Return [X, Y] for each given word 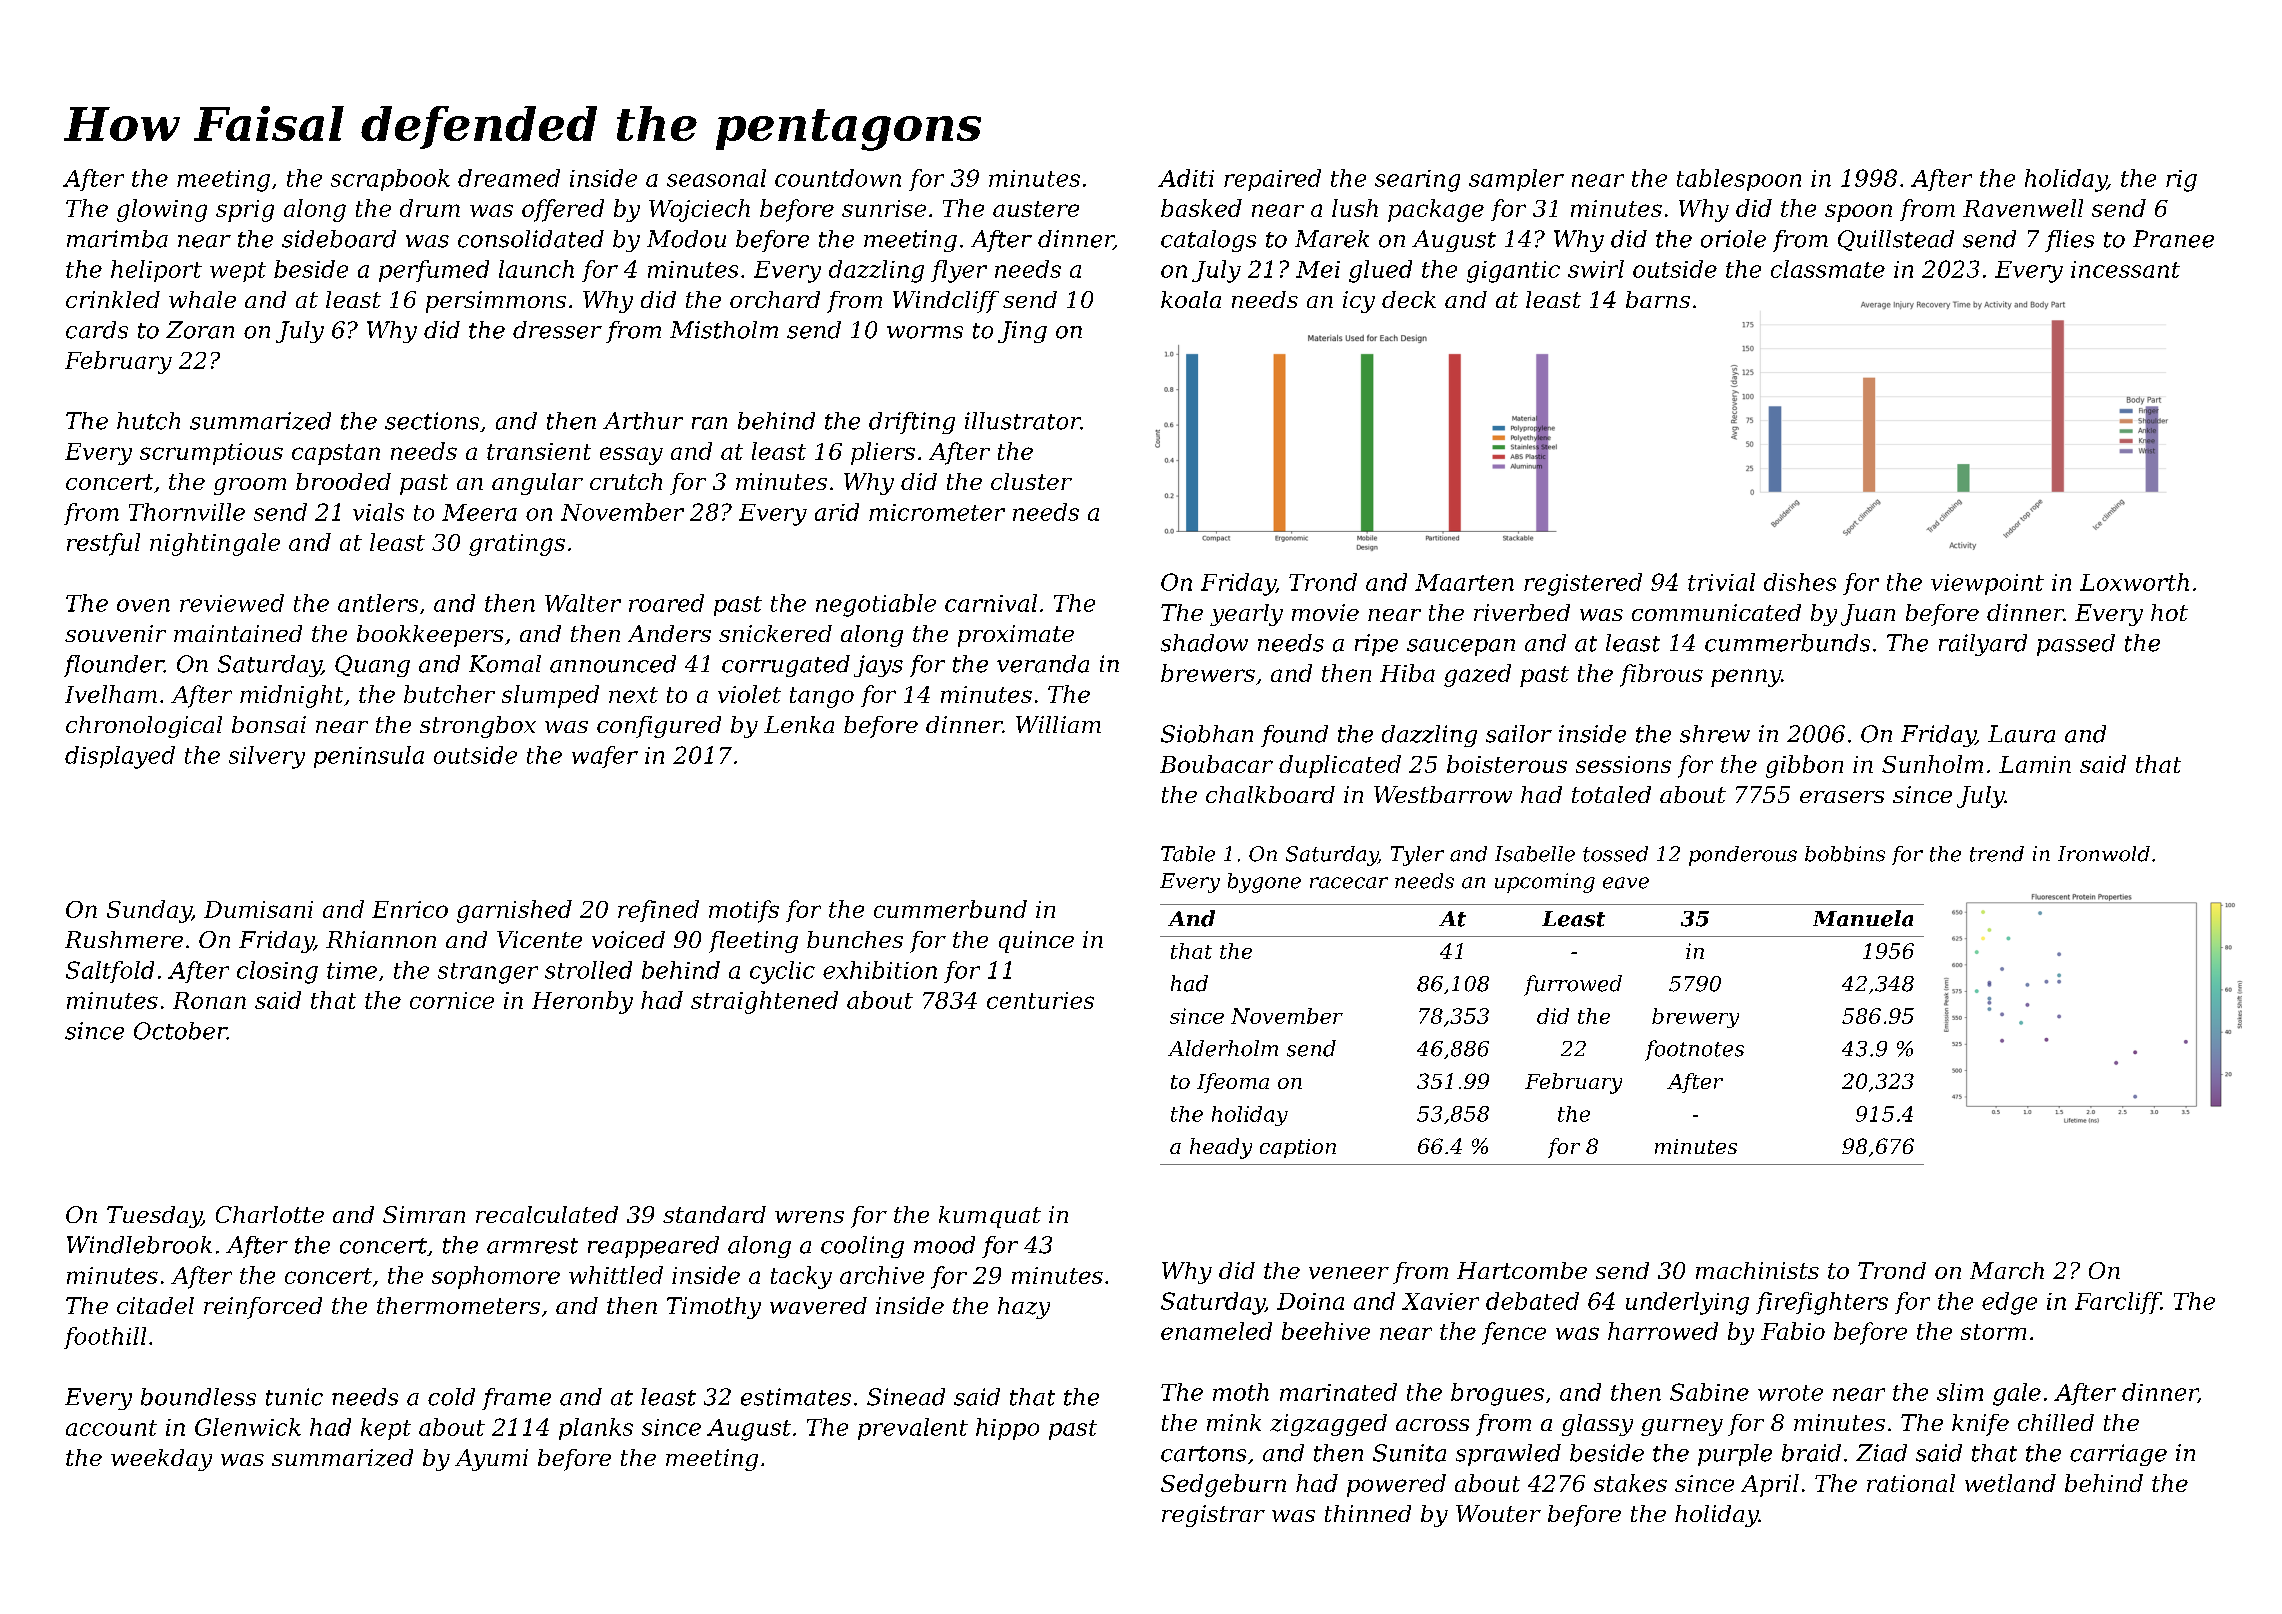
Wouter [1498, 1513]
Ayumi [491, 1460]
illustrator [1023, 421]
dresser [557, 330]
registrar [1213, 1516]
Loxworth [2134, 582]
